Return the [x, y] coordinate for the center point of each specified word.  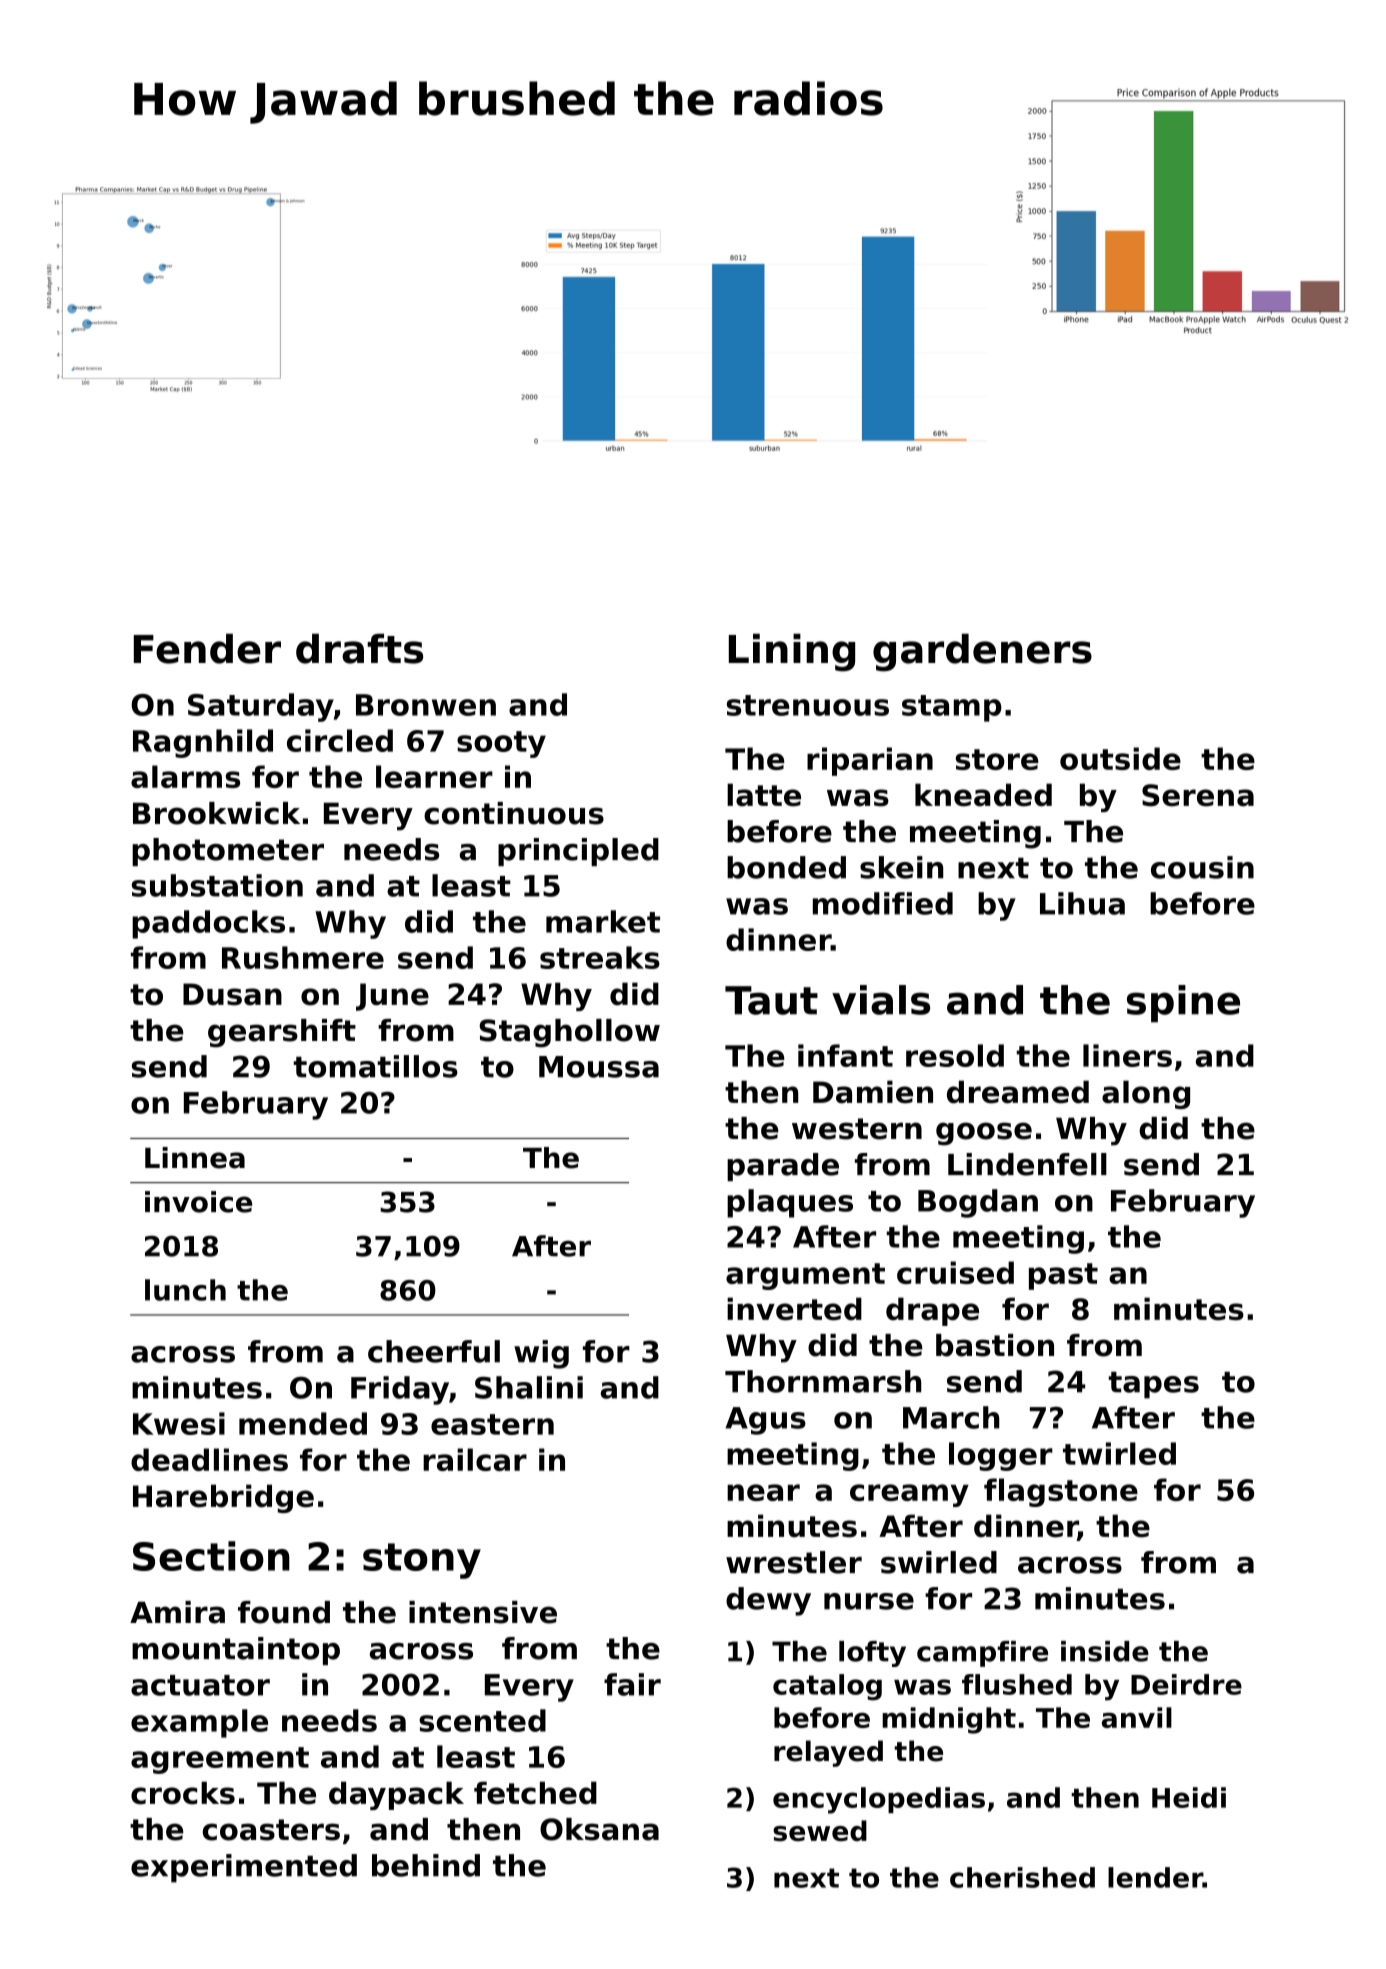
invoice [198, 1202]
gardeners [982, 652]
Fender [207, 648]
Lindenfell [1027, 1164]
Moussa [599, 1067]
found [284, 1612]
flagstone [1061, 1492]
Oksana [599, 1829]
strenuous [808, 705]
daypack [396, 1795]
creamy [909, 1495]
